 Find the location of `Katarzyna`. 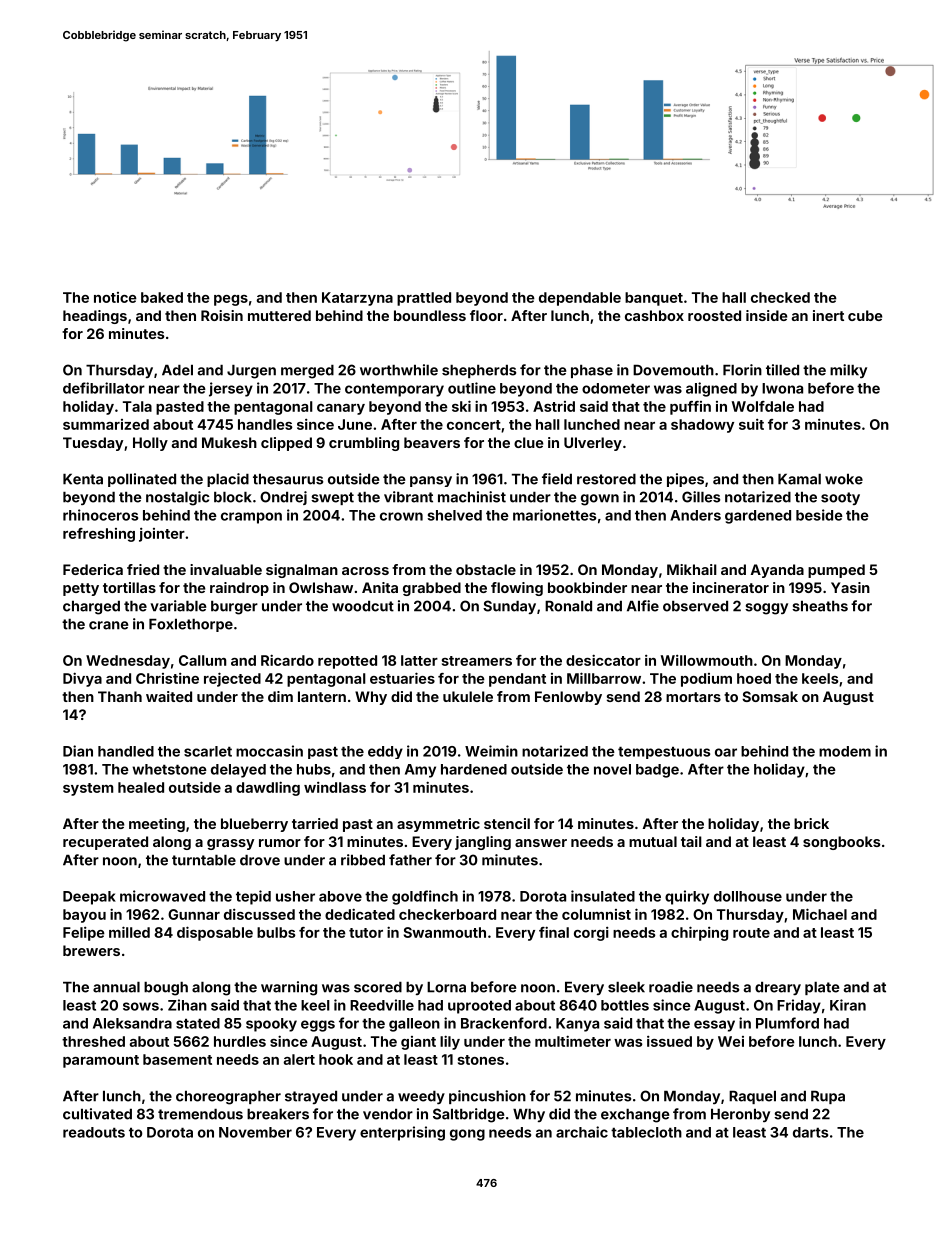

Katarzyna is located at coordinates (357, 299).
